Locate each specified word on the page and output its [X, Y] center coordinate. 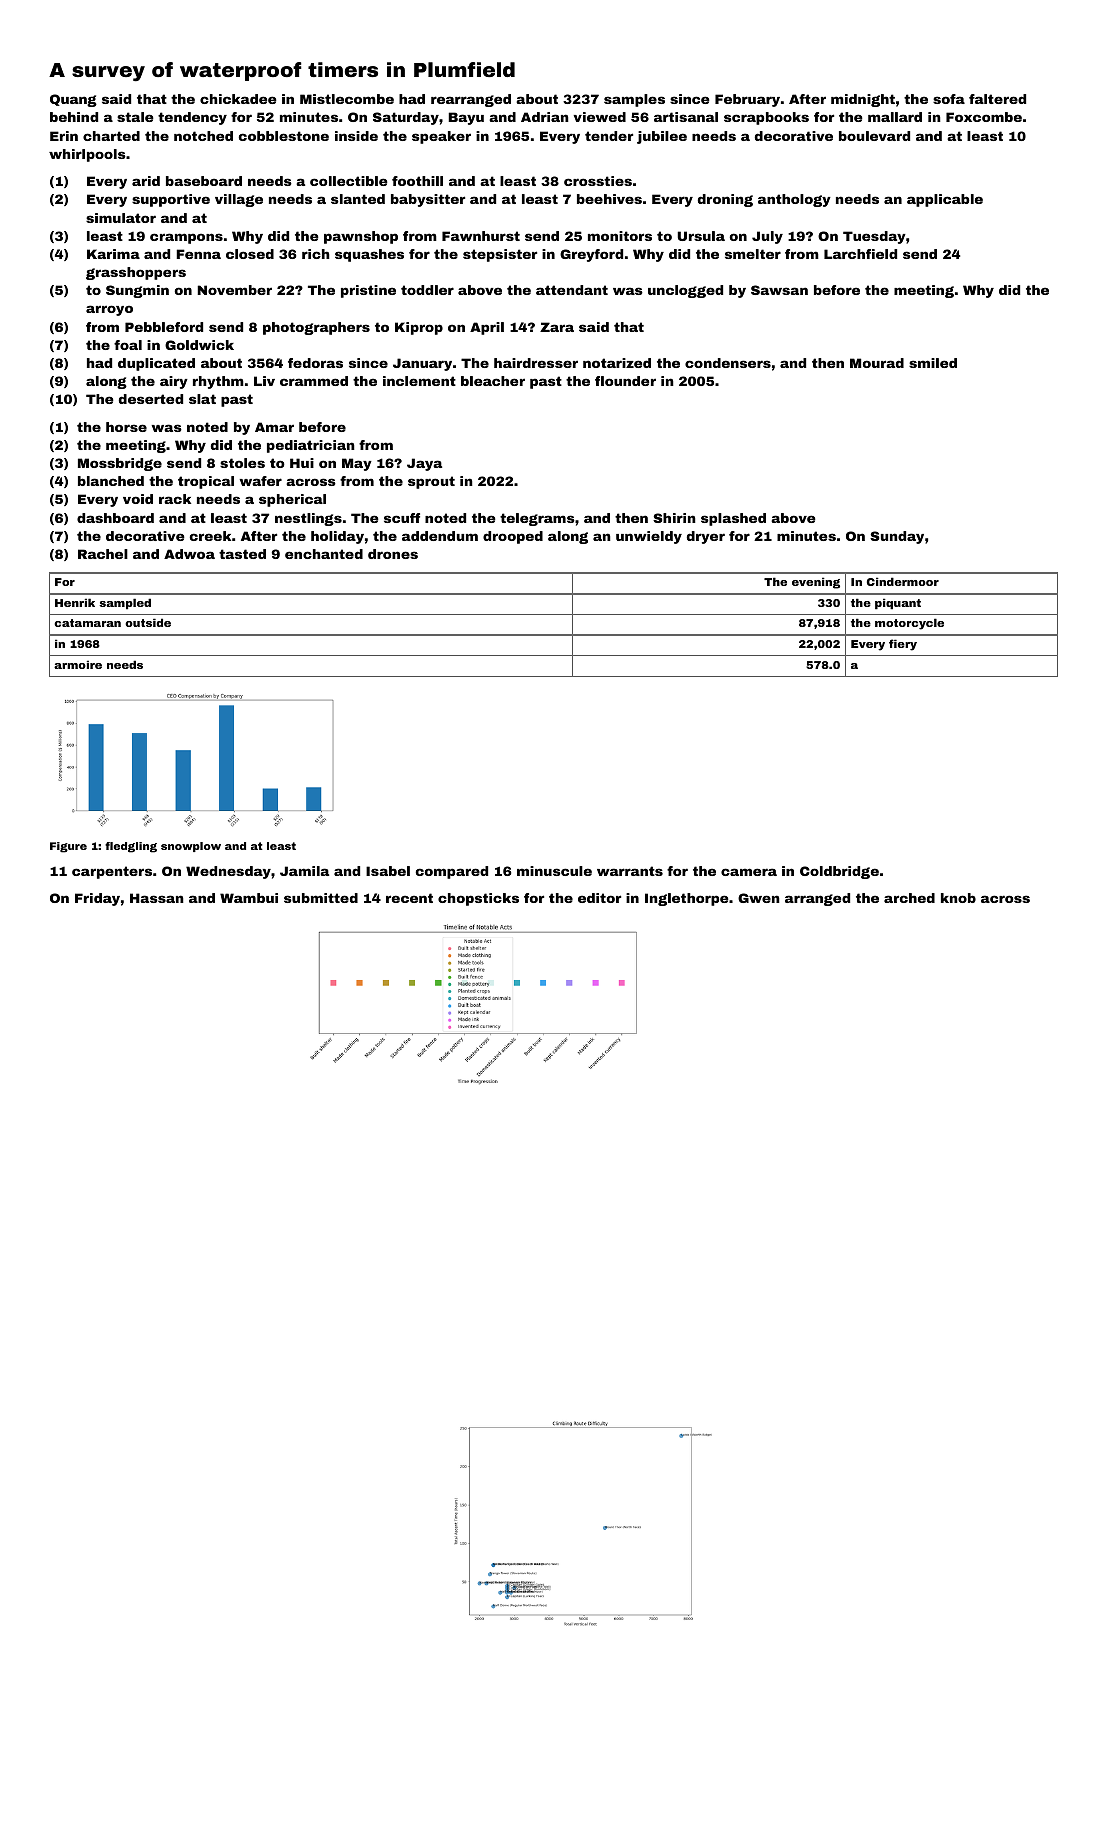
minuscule [554, 871]
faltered [997, 99]
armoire [78, 664]
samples [634, 100]
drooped [513, 537]
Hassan [157, 898]
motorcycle [909, 624]
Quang [73, 100]
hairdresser [536, 363]
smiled [933, 363]
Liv [264, 381]
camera [749, 872]
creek [210, 536]
